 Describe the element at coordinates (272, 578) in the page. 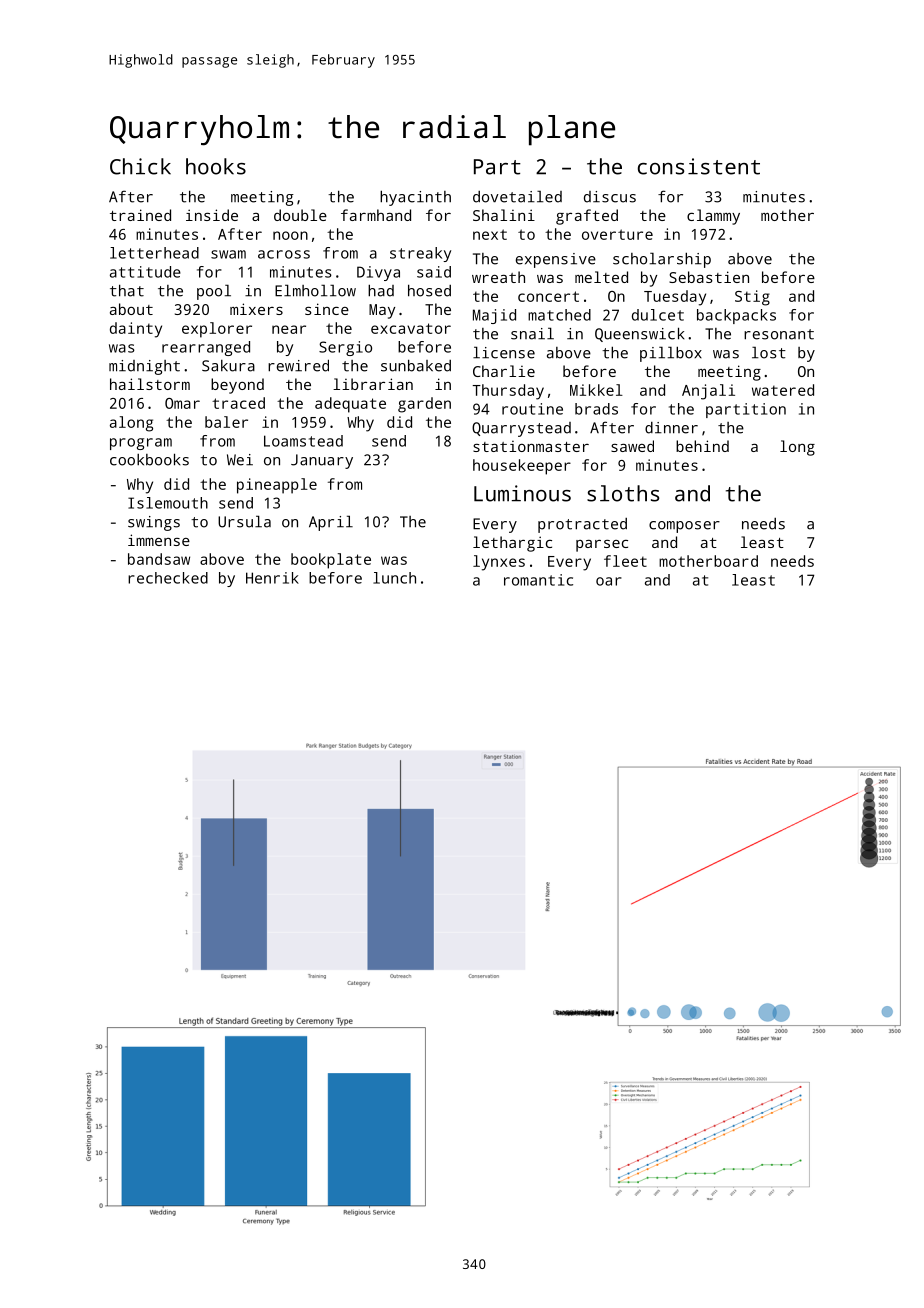

I see `Henrik` at that location.
